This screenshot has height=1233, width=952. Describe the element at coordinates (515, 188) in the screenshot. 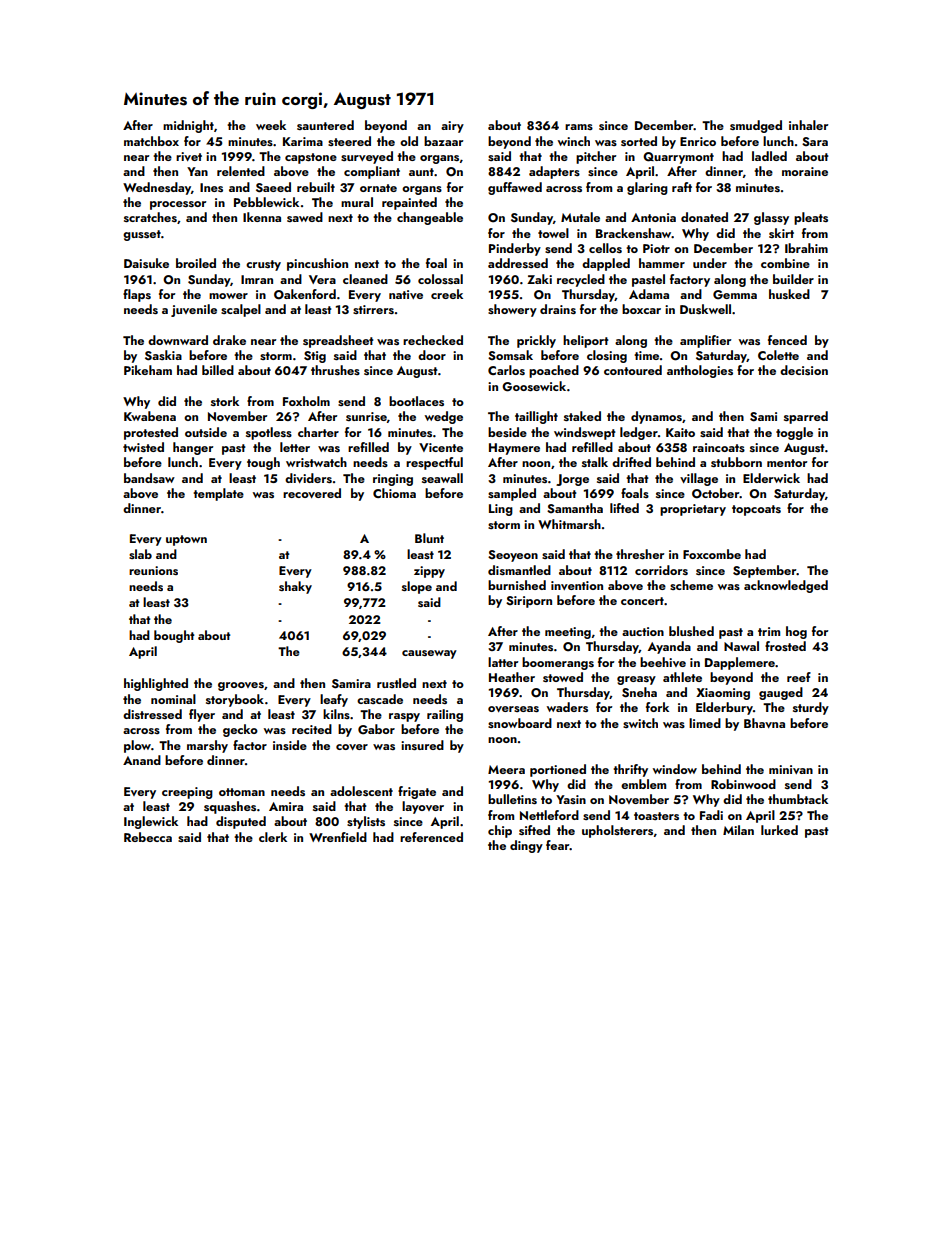

I see `guffawed` at that location.
